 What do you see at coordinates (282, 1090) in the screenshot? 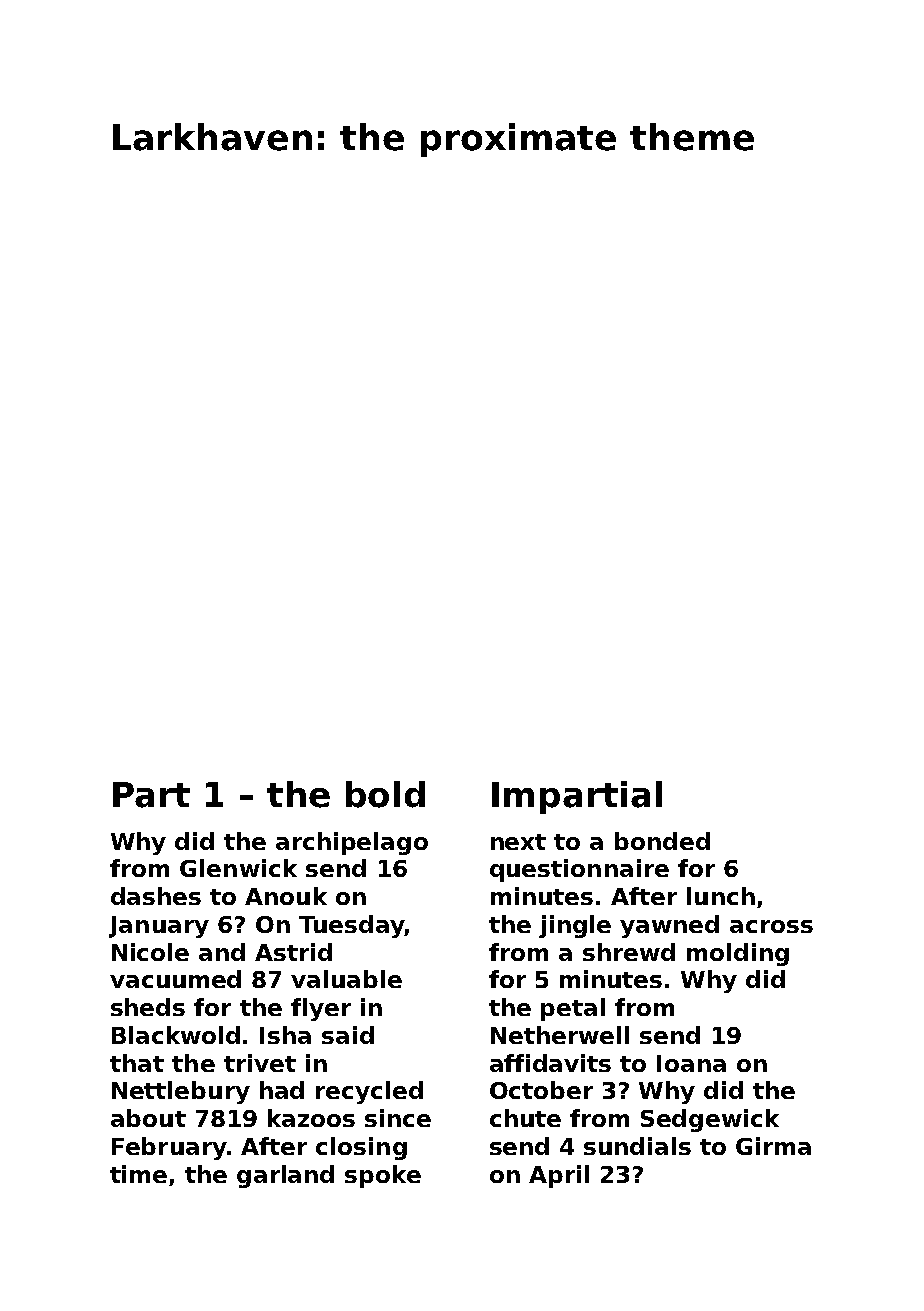
I see `had` at bounding box center [282, 1090].
